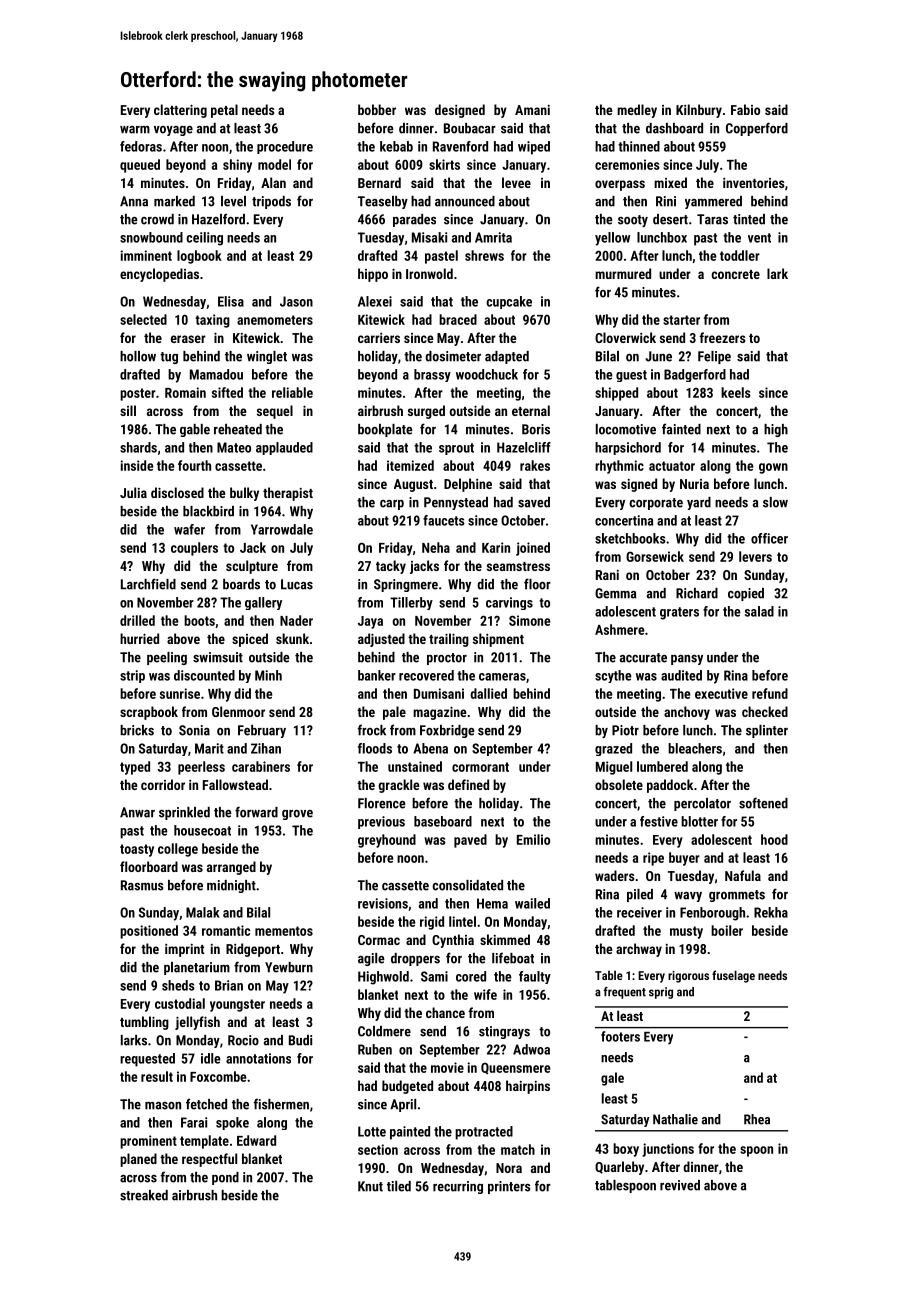 The height and width of the screenshot is (1316, 908). Describe the element at coordinates (135, 130) in the screenshot. I see `warm` at that location.
